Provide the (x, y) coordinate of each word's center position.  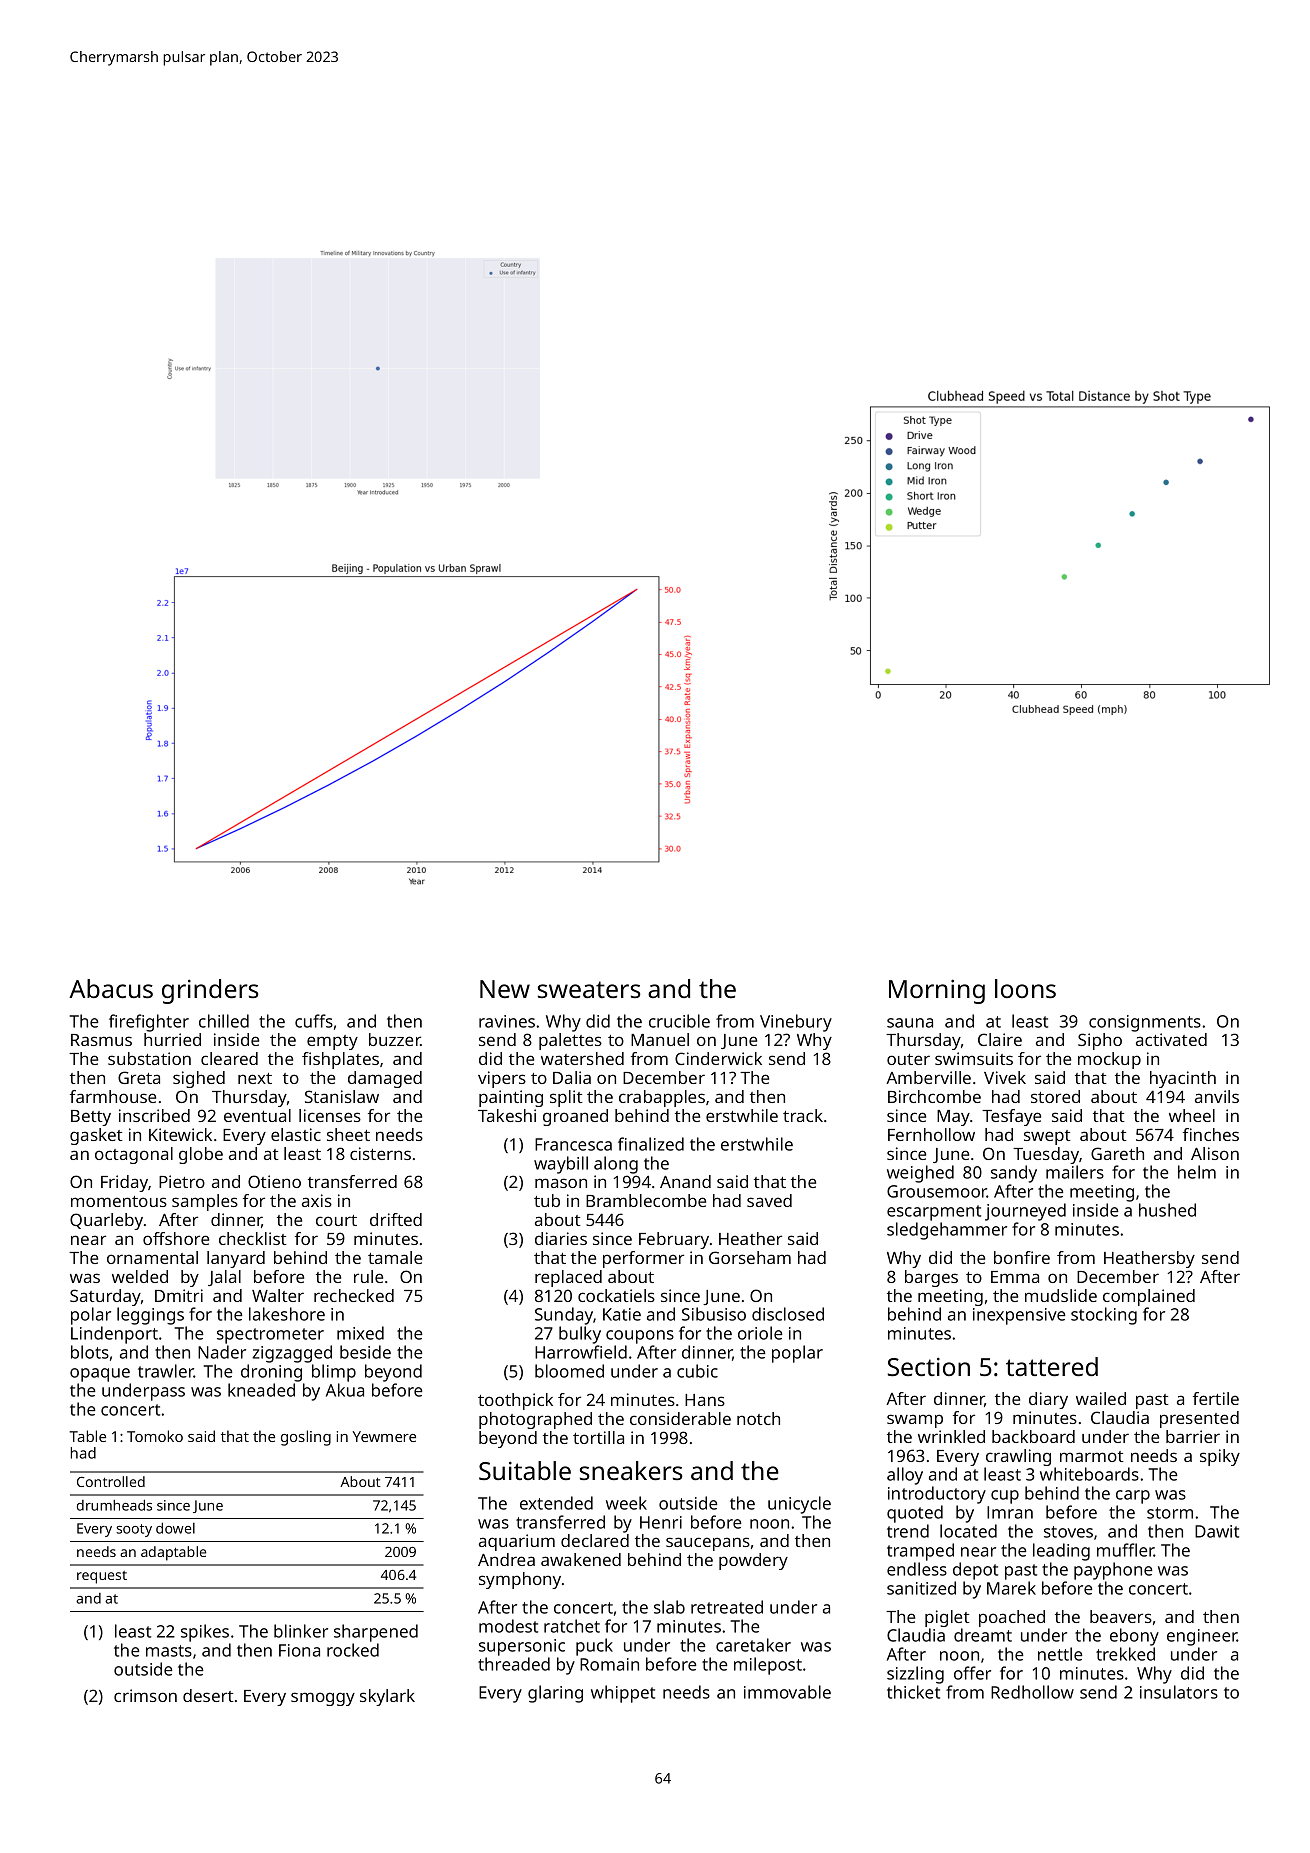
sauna (910, 1023)
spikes (205, 1633)
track (803, 1115)
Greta (139, 1077)
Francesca (573, 1144)
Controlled (111, 1481)
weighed (920, 1174)
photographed (535, 1420)
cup (1005, 1497)
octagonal (134, 1155)
